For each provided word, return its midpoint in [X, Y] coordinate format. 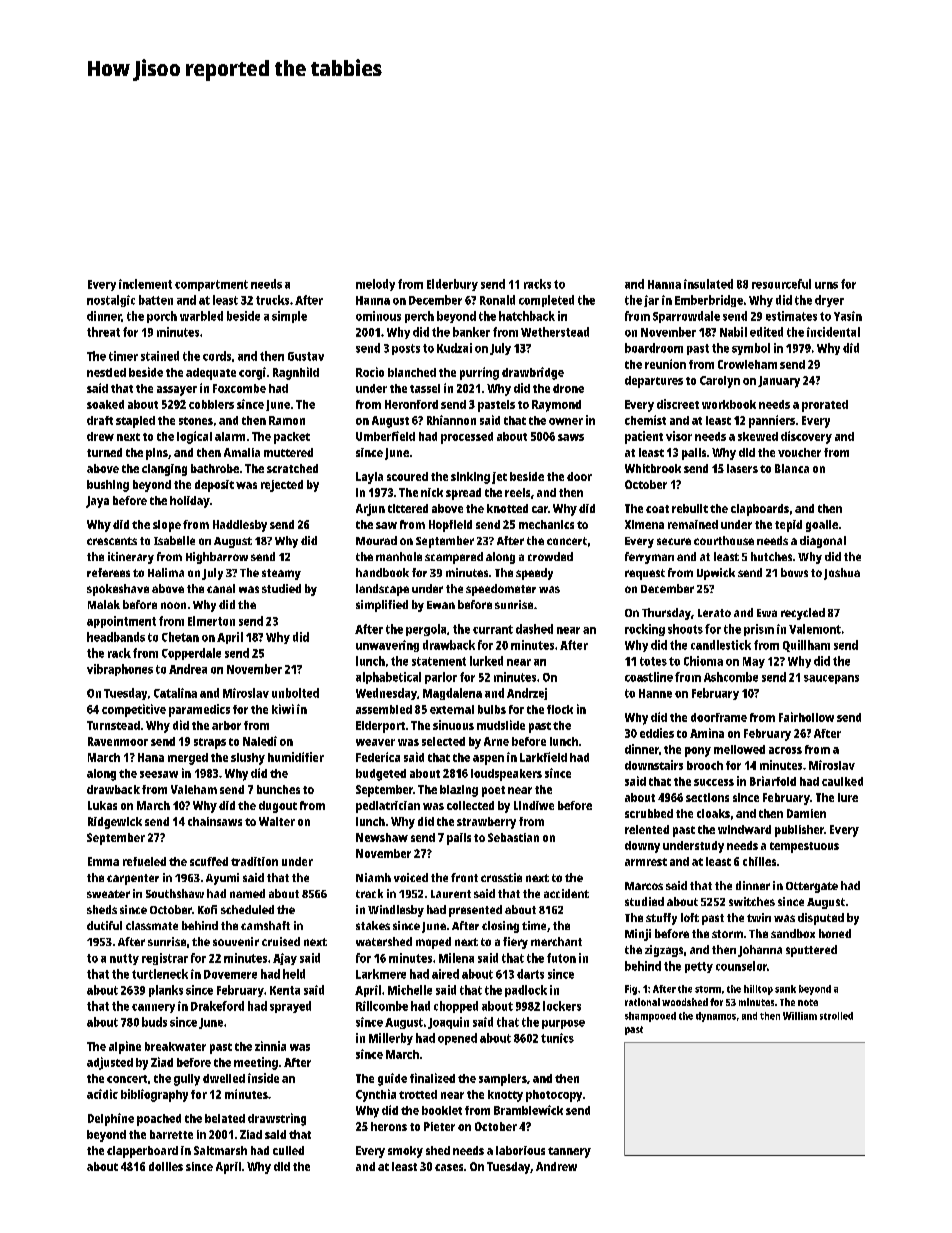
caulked [842, 781]
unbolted [295, 693]
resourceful [781, 284]
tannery [569, 1152]
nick [432, 492]
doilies [166, 1166]
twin [759, 917]
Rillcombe [382, 1006]
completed [546, 301]
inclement [145, 284]
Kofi [207, 909]
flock [560, 709]
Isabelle [174, 540]
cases [449, 1167]
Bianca [792, 468]
